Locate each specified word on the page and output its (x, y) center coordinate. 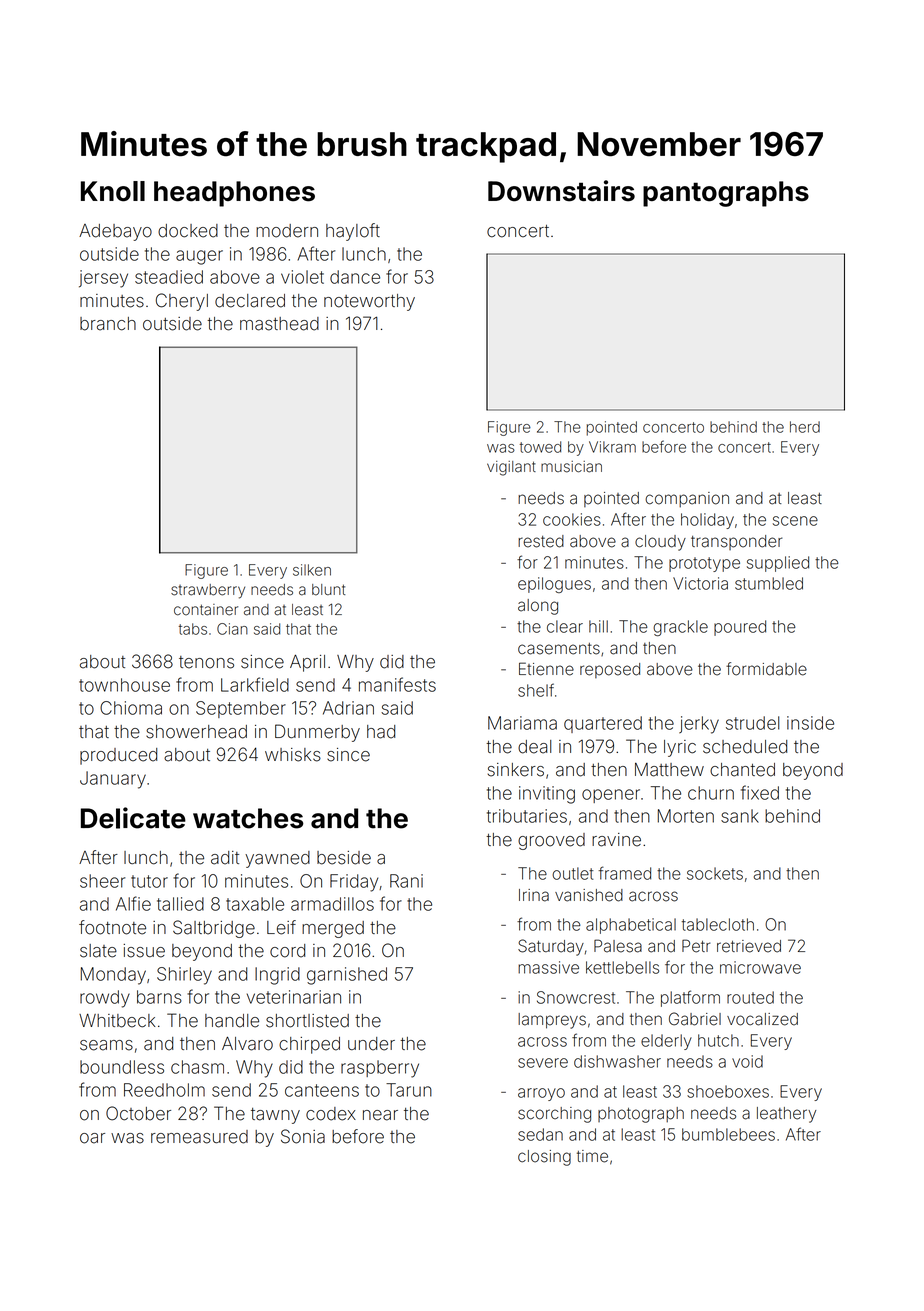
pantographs (726, 194)
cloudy (660, 543)
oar (92, 1138)
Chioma (131, 708)
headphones (234, 194)
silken (312, 570)
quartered (603, 724)
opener (611, 796)
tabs (193, 629)
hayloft (353, 232)
